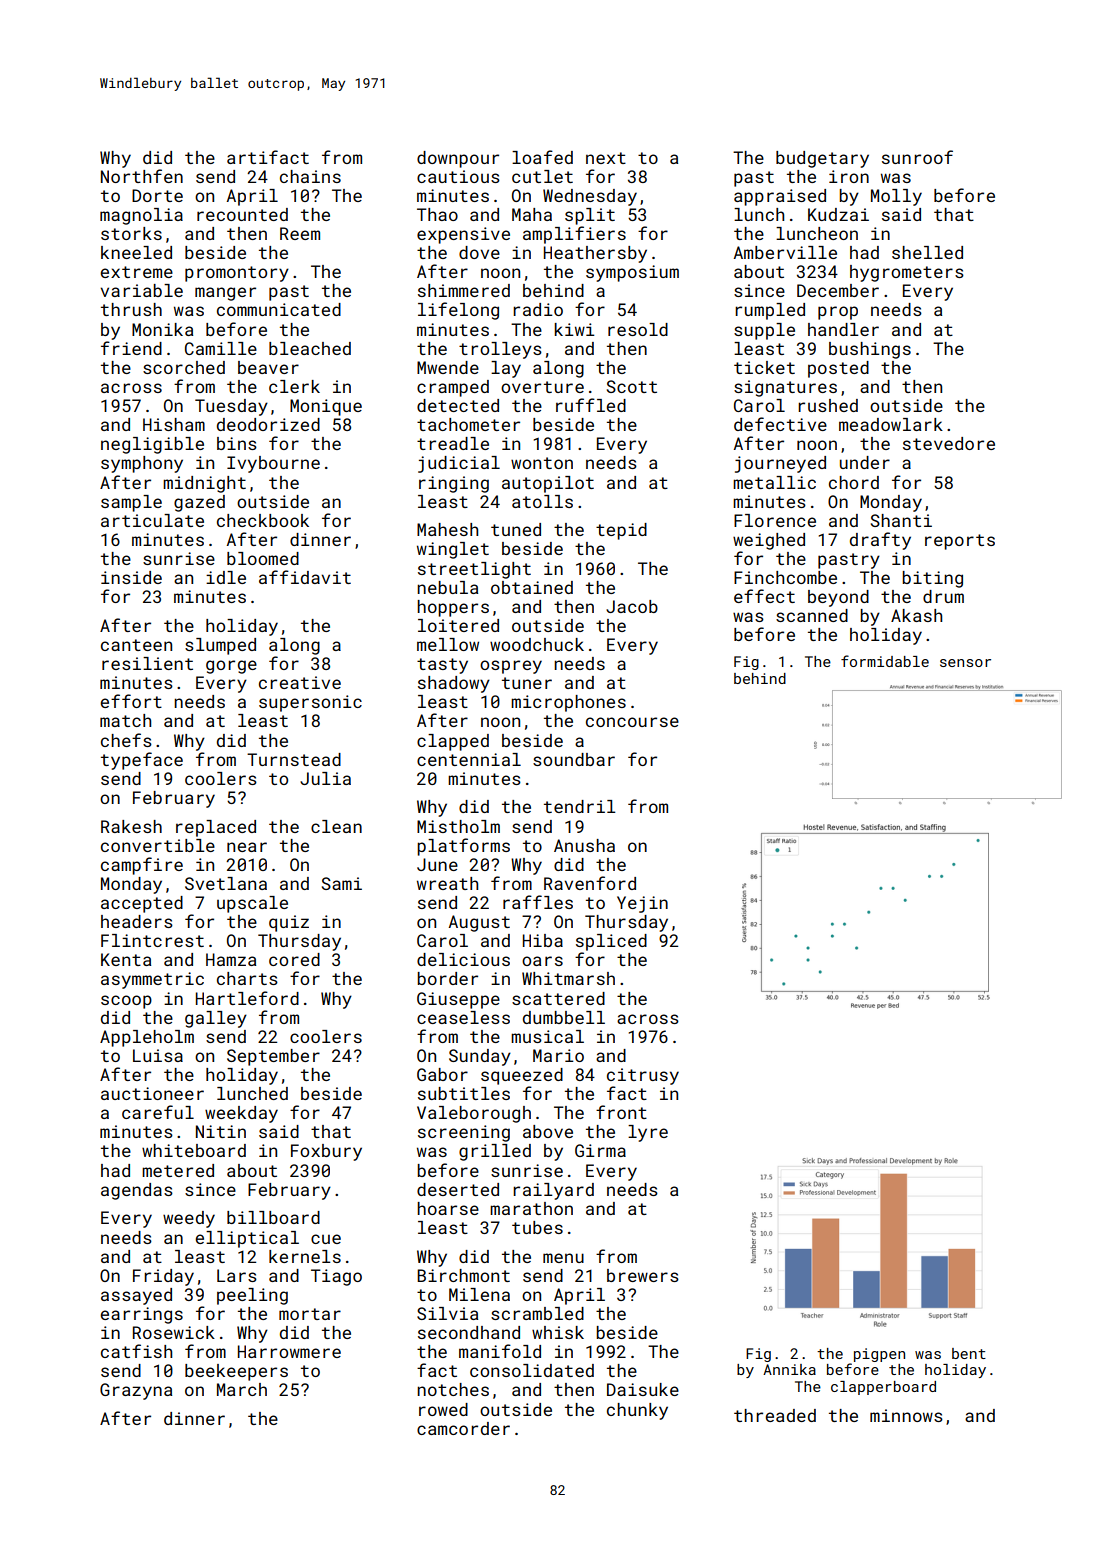  What do you see at coordinates (136, 1391) in the document?
I see `Grazyna` at bounding box center [136, 1391].
